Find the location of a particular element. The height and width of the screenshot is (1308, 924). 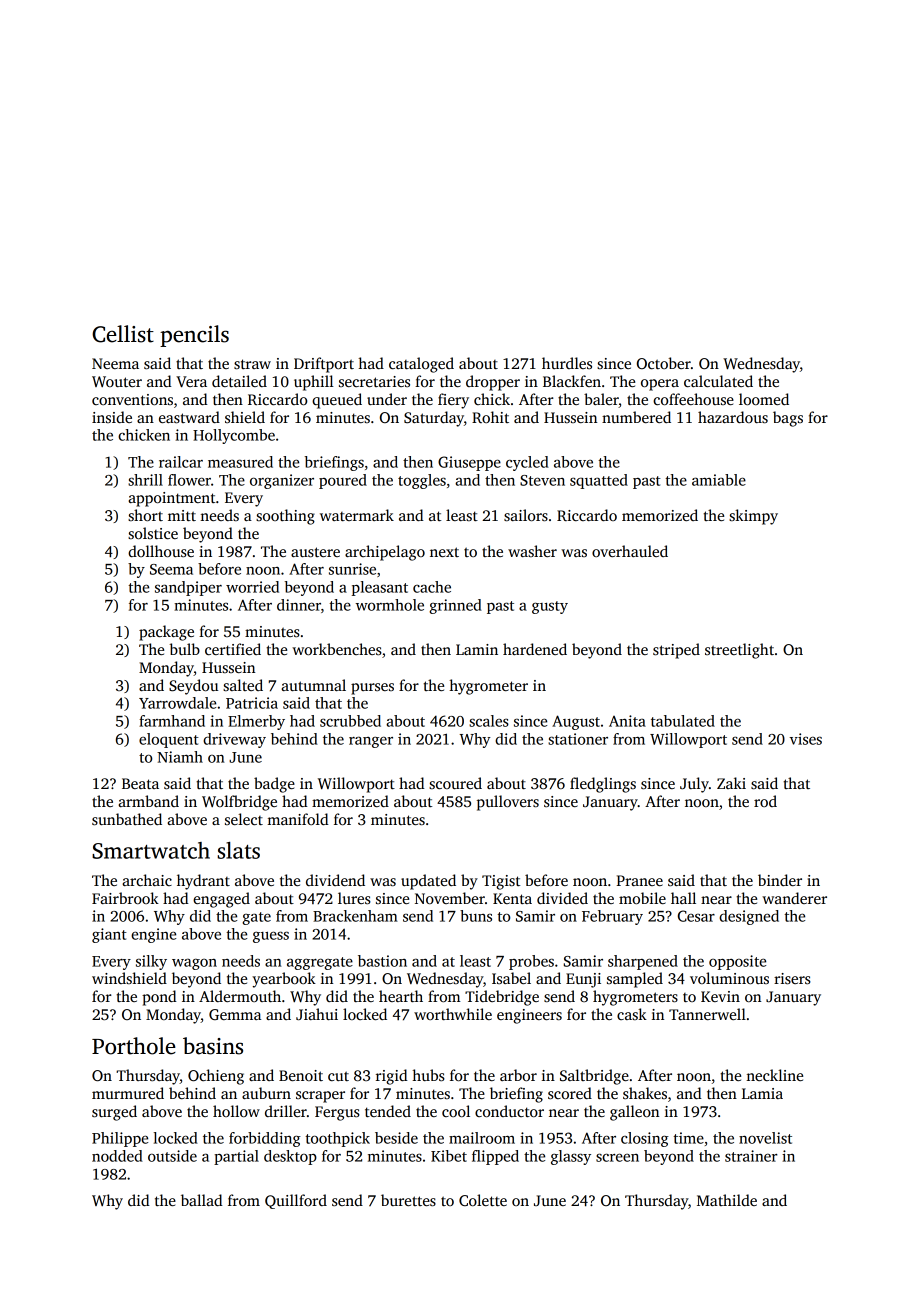

sailors is located at coordinates (526, 515).
